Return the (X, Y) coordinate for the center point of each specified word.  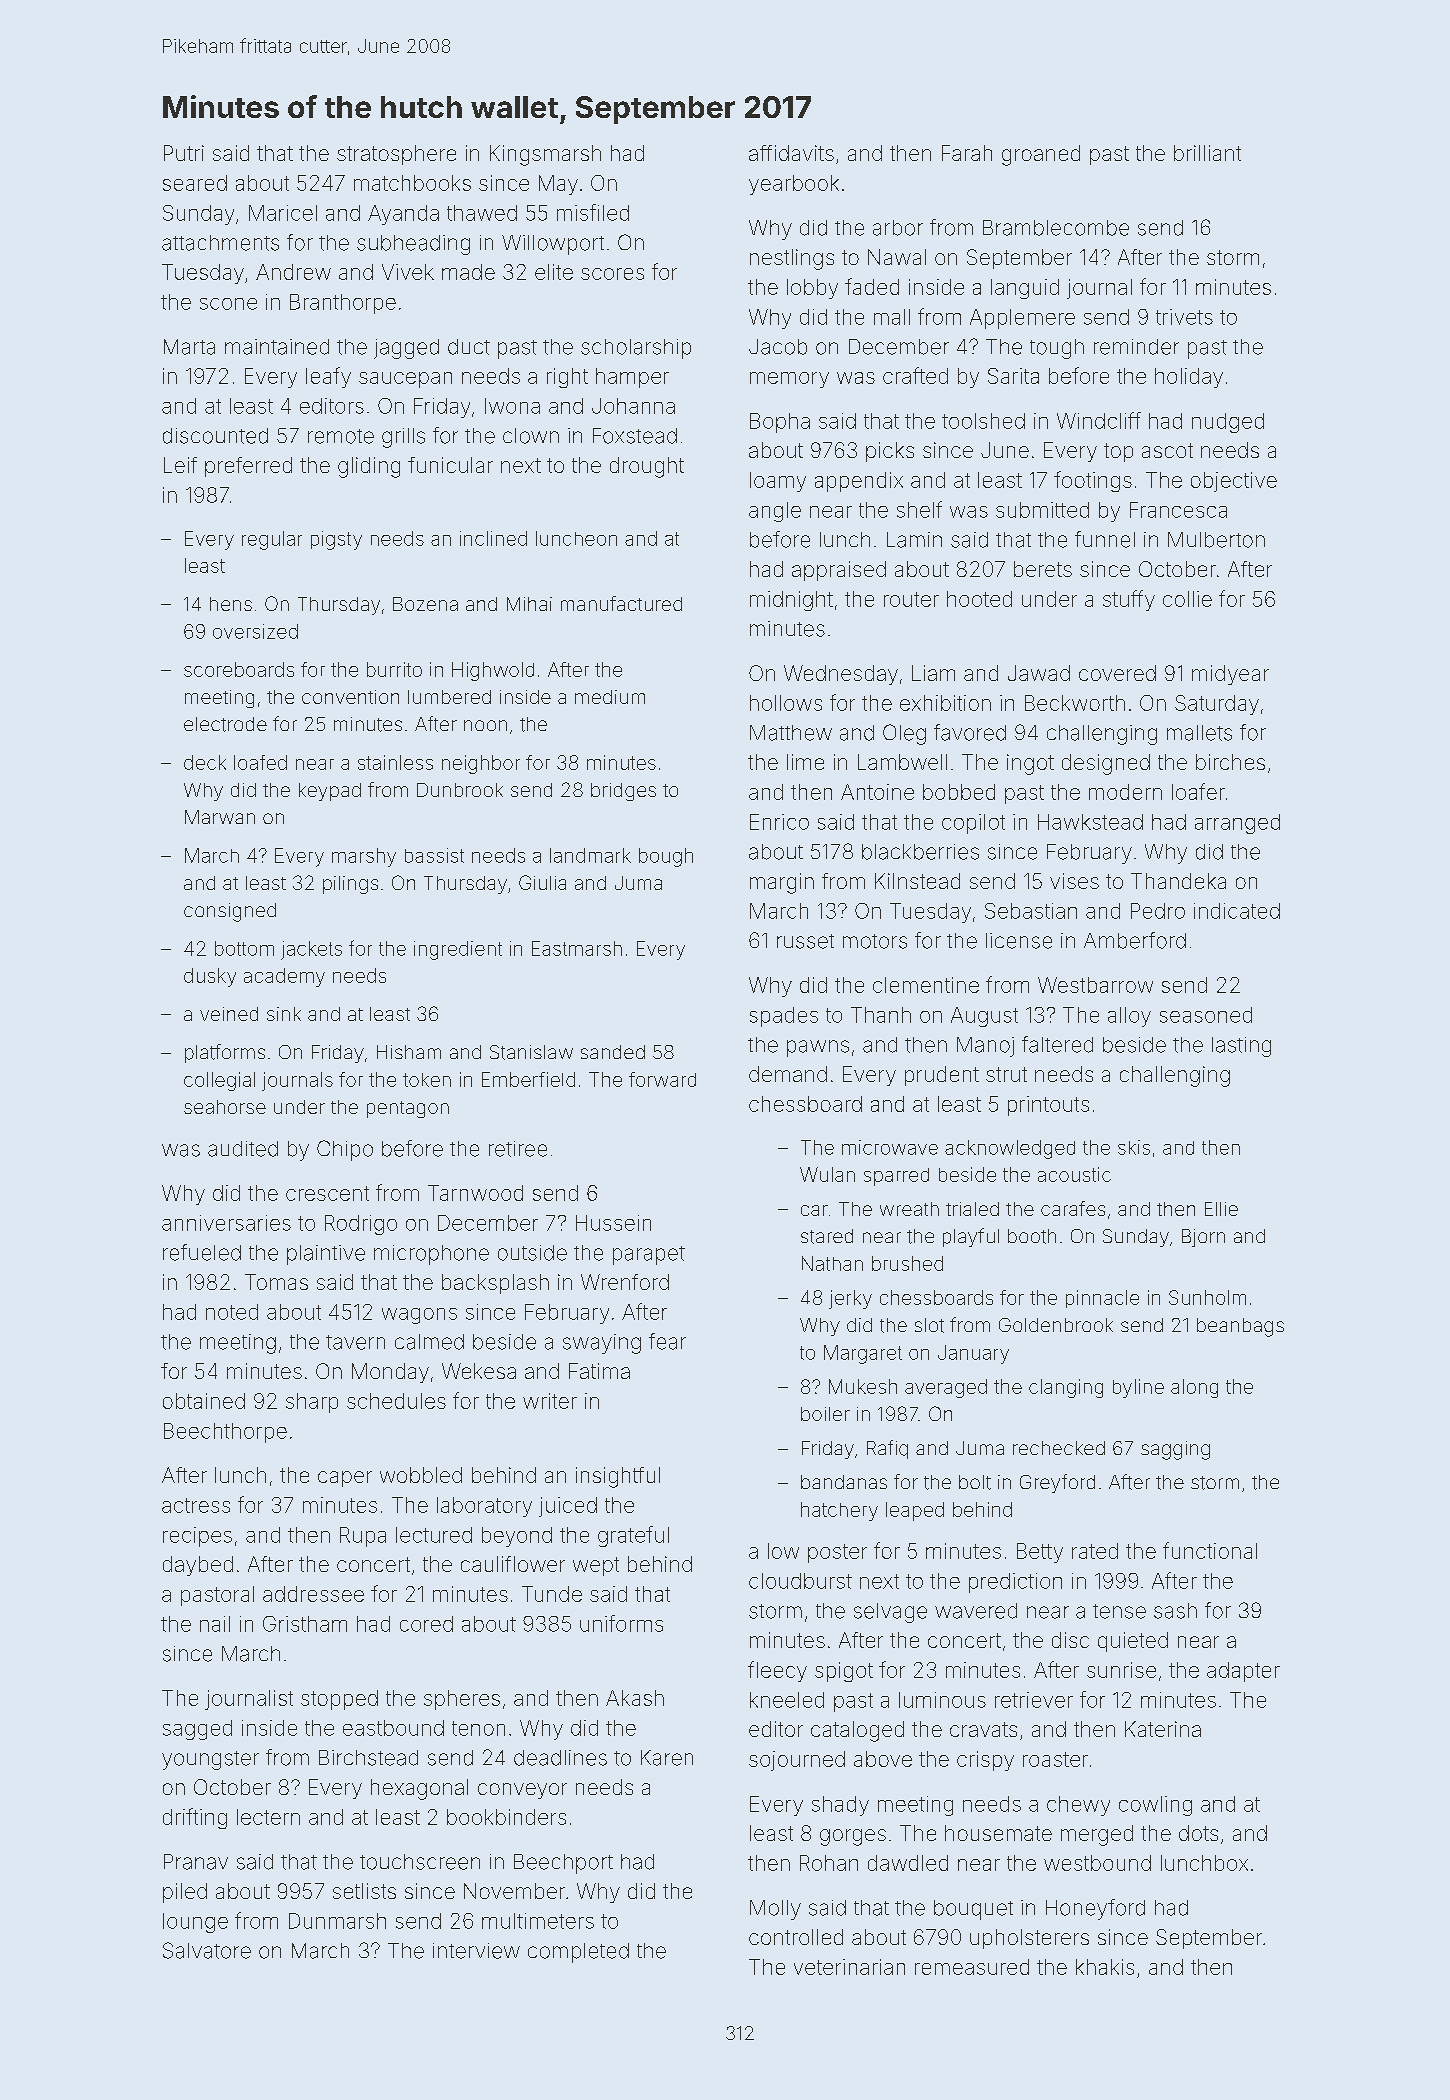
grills (403, 438)
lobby (812, 289)
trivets (1184, 317)
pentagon (408, 1109)
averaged (946, 1388)
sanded (613, 1052)
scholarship (636, 349)
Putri (184, 153)
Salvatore (207, 1950)
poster (837, 1553)
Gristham (305, 1624)
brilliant (1207, 153)
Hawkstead (1090, 822)
